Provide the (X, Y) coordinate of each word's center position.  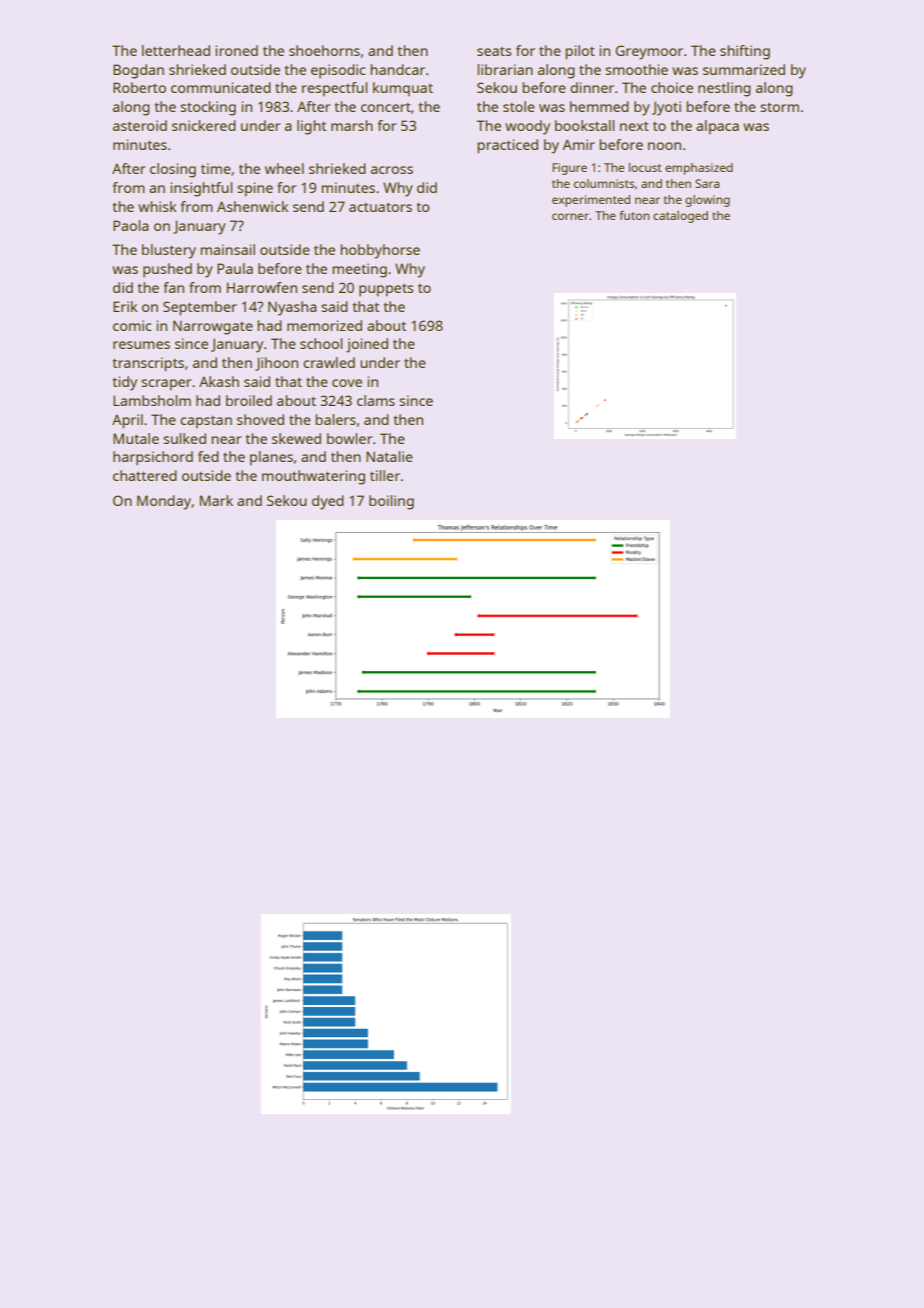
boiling (391, 502)
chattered (145, 475)
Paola (130, 225)
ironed (236, 50)
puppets (386, 290)
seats (494, 51)
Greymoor (649, 52)
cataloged (680, 217)
